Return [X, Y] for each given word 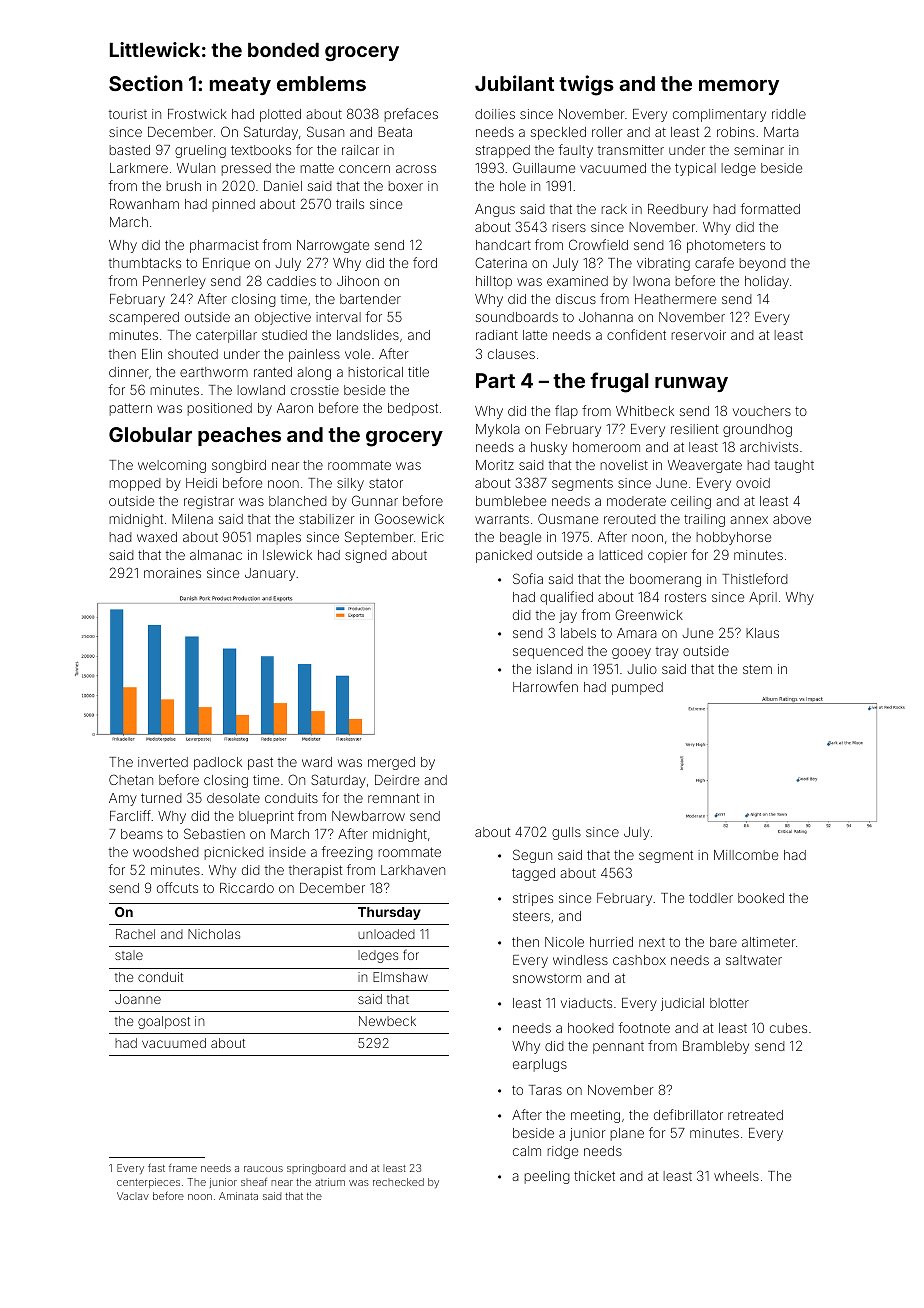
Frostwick [197, 114]
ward [317, 762]
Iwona [651, 281]
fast [156, 1167]
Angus [495, 210]
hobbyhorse [734, 538]
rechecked [398, 1182]
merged [391, 763]
